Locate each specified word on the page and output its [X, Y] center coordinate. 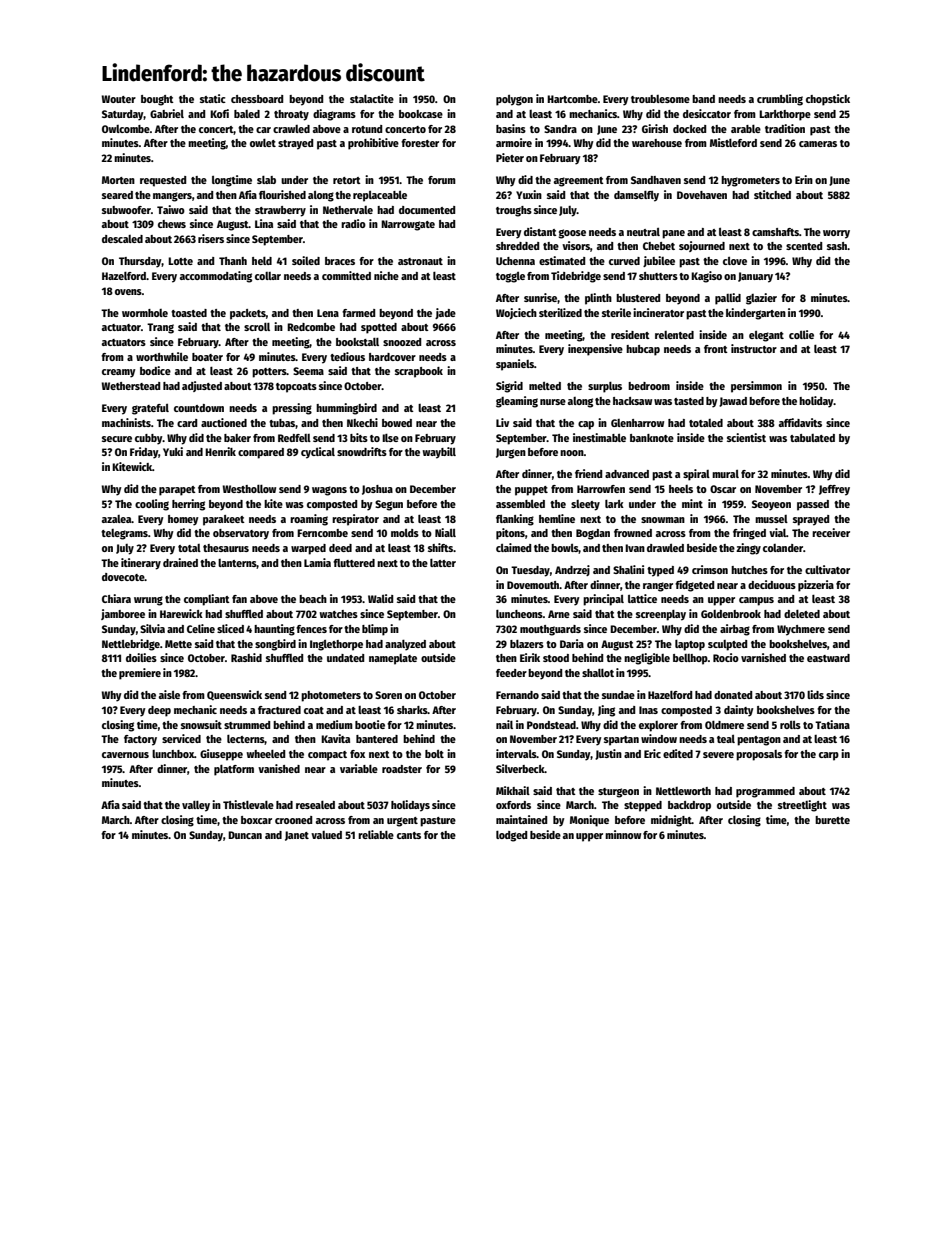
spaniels [515, 365]
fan [239, 599]
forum [442, 180]
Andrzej [572, 570]
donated [733, 695]
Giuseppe [221, 755]
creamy [119, 373]
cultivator [827, 569]
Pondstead [551, 725]
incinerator [658, 312]
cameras [818, 144]
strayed [295, 144]
